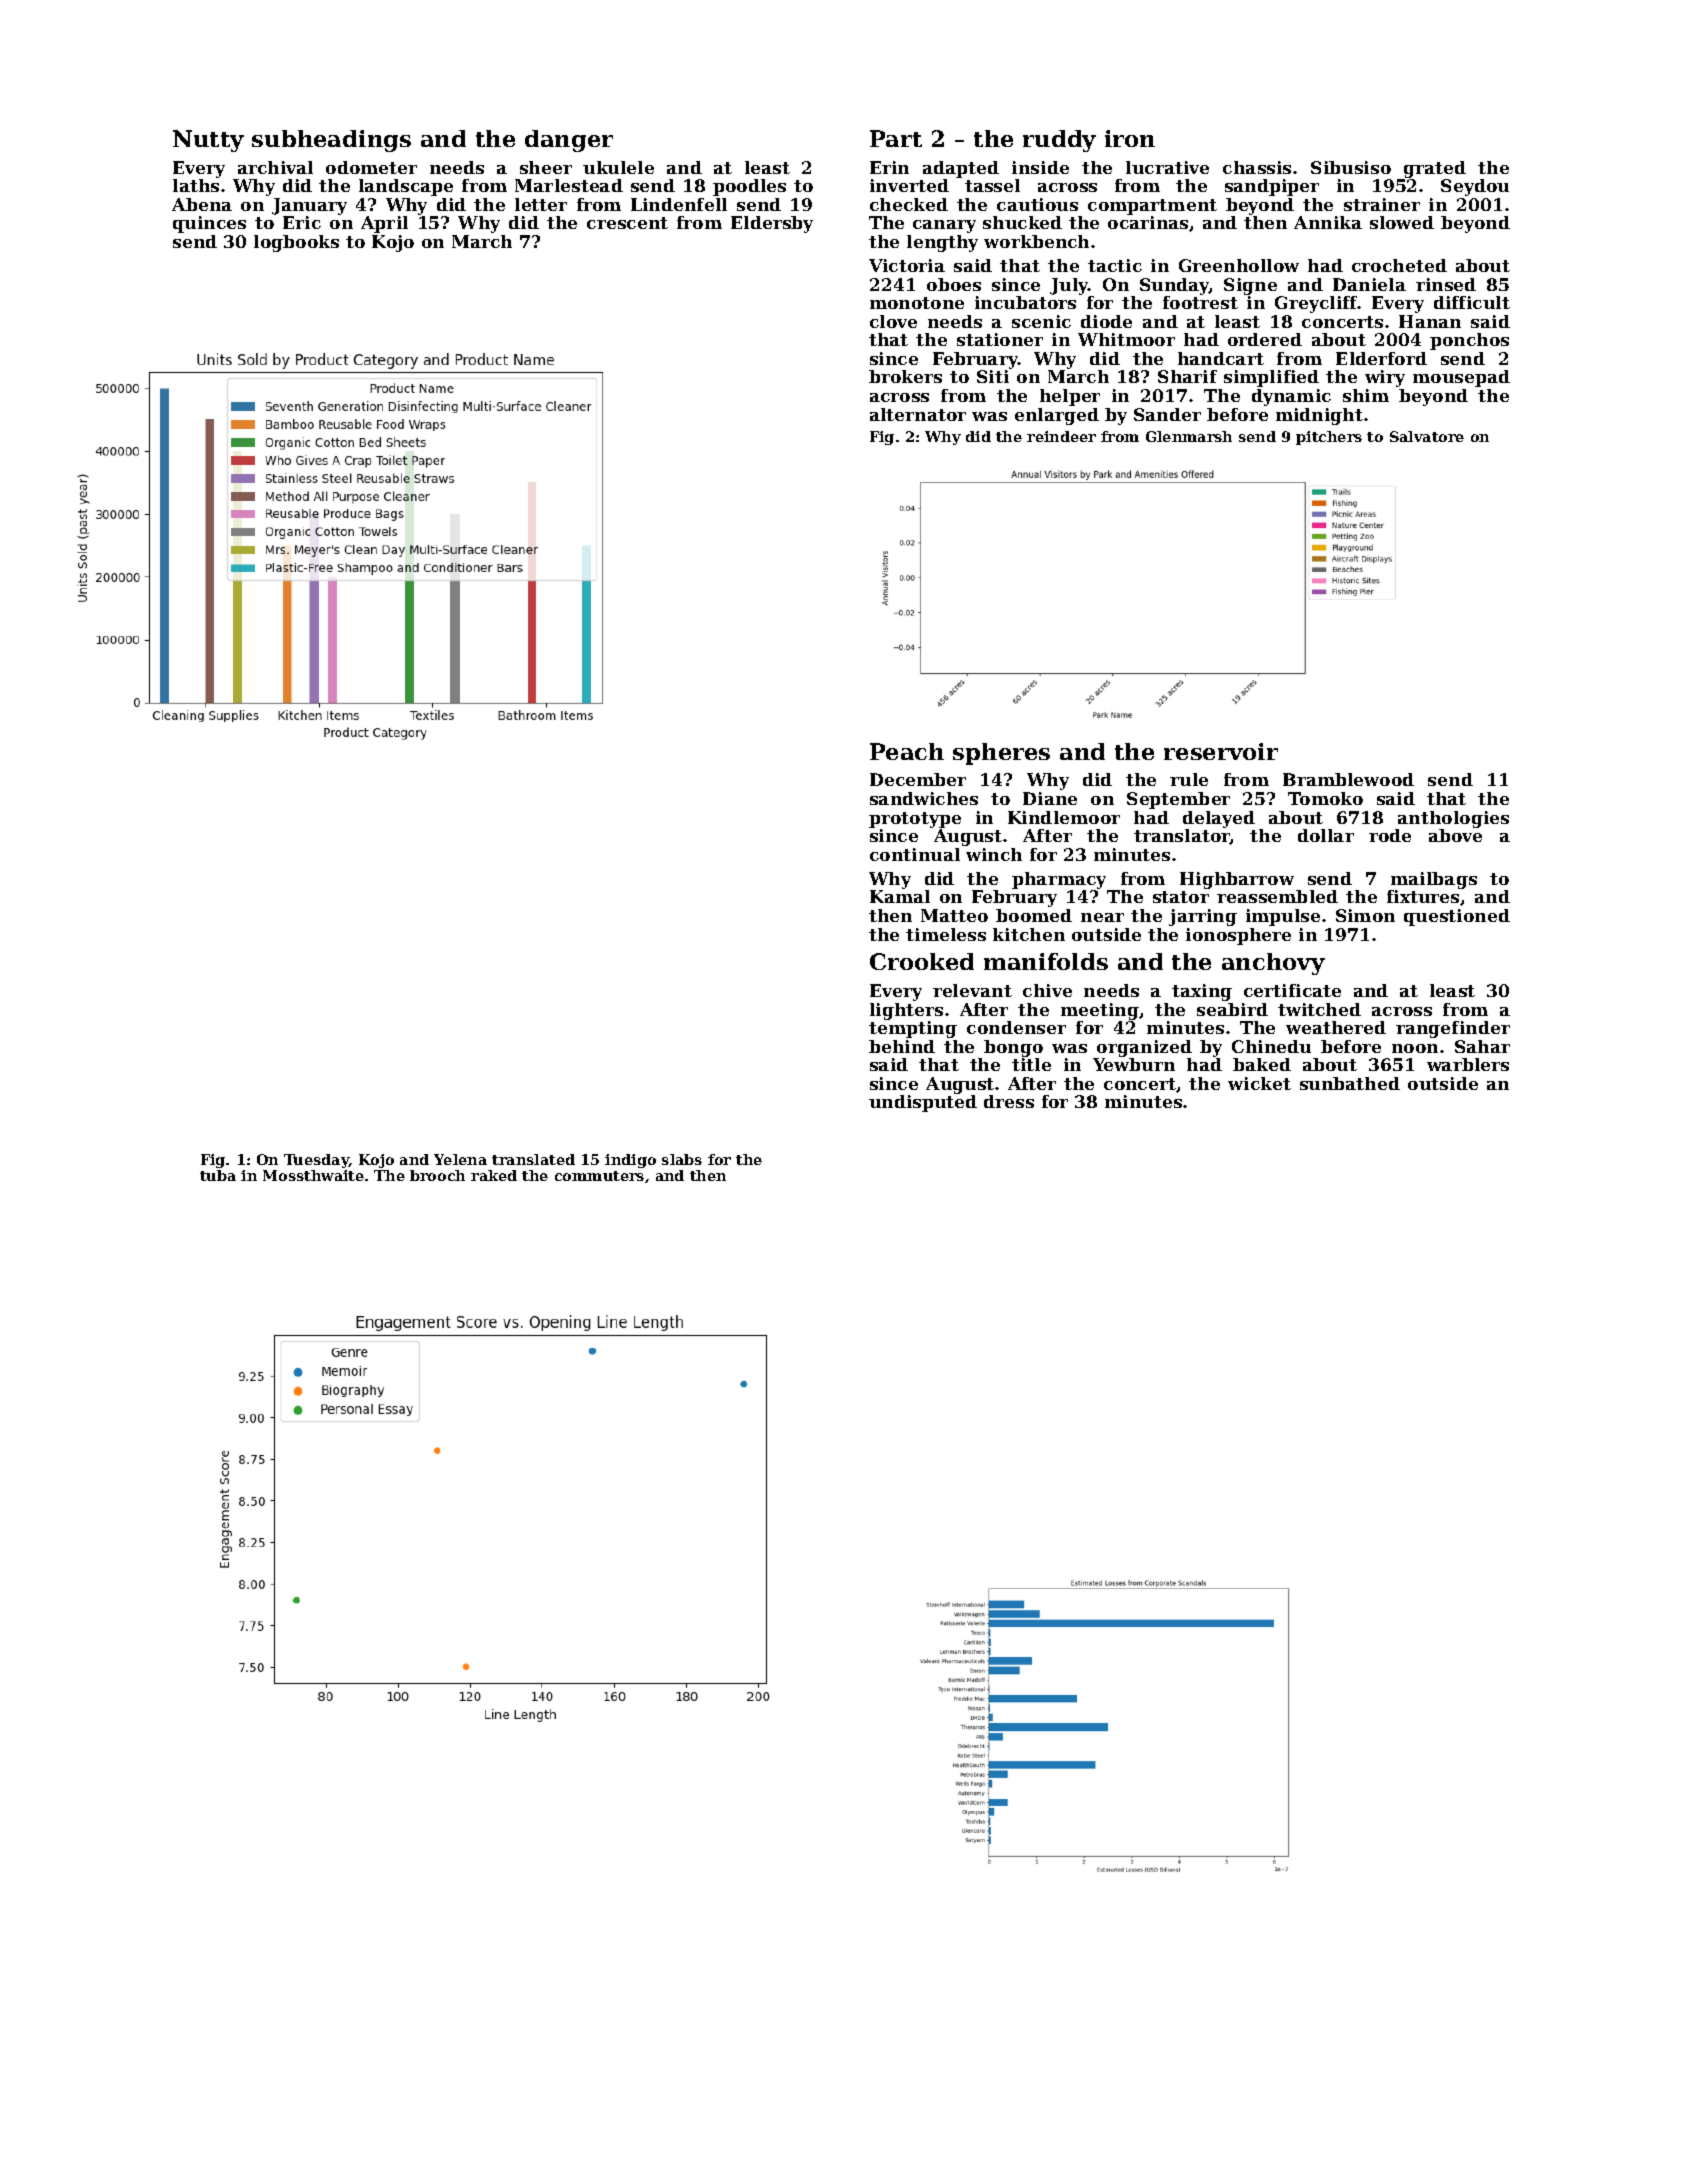  Describe the element at coordinates (1189, 436) in the image. I see `Glenmarsh` at that location.
